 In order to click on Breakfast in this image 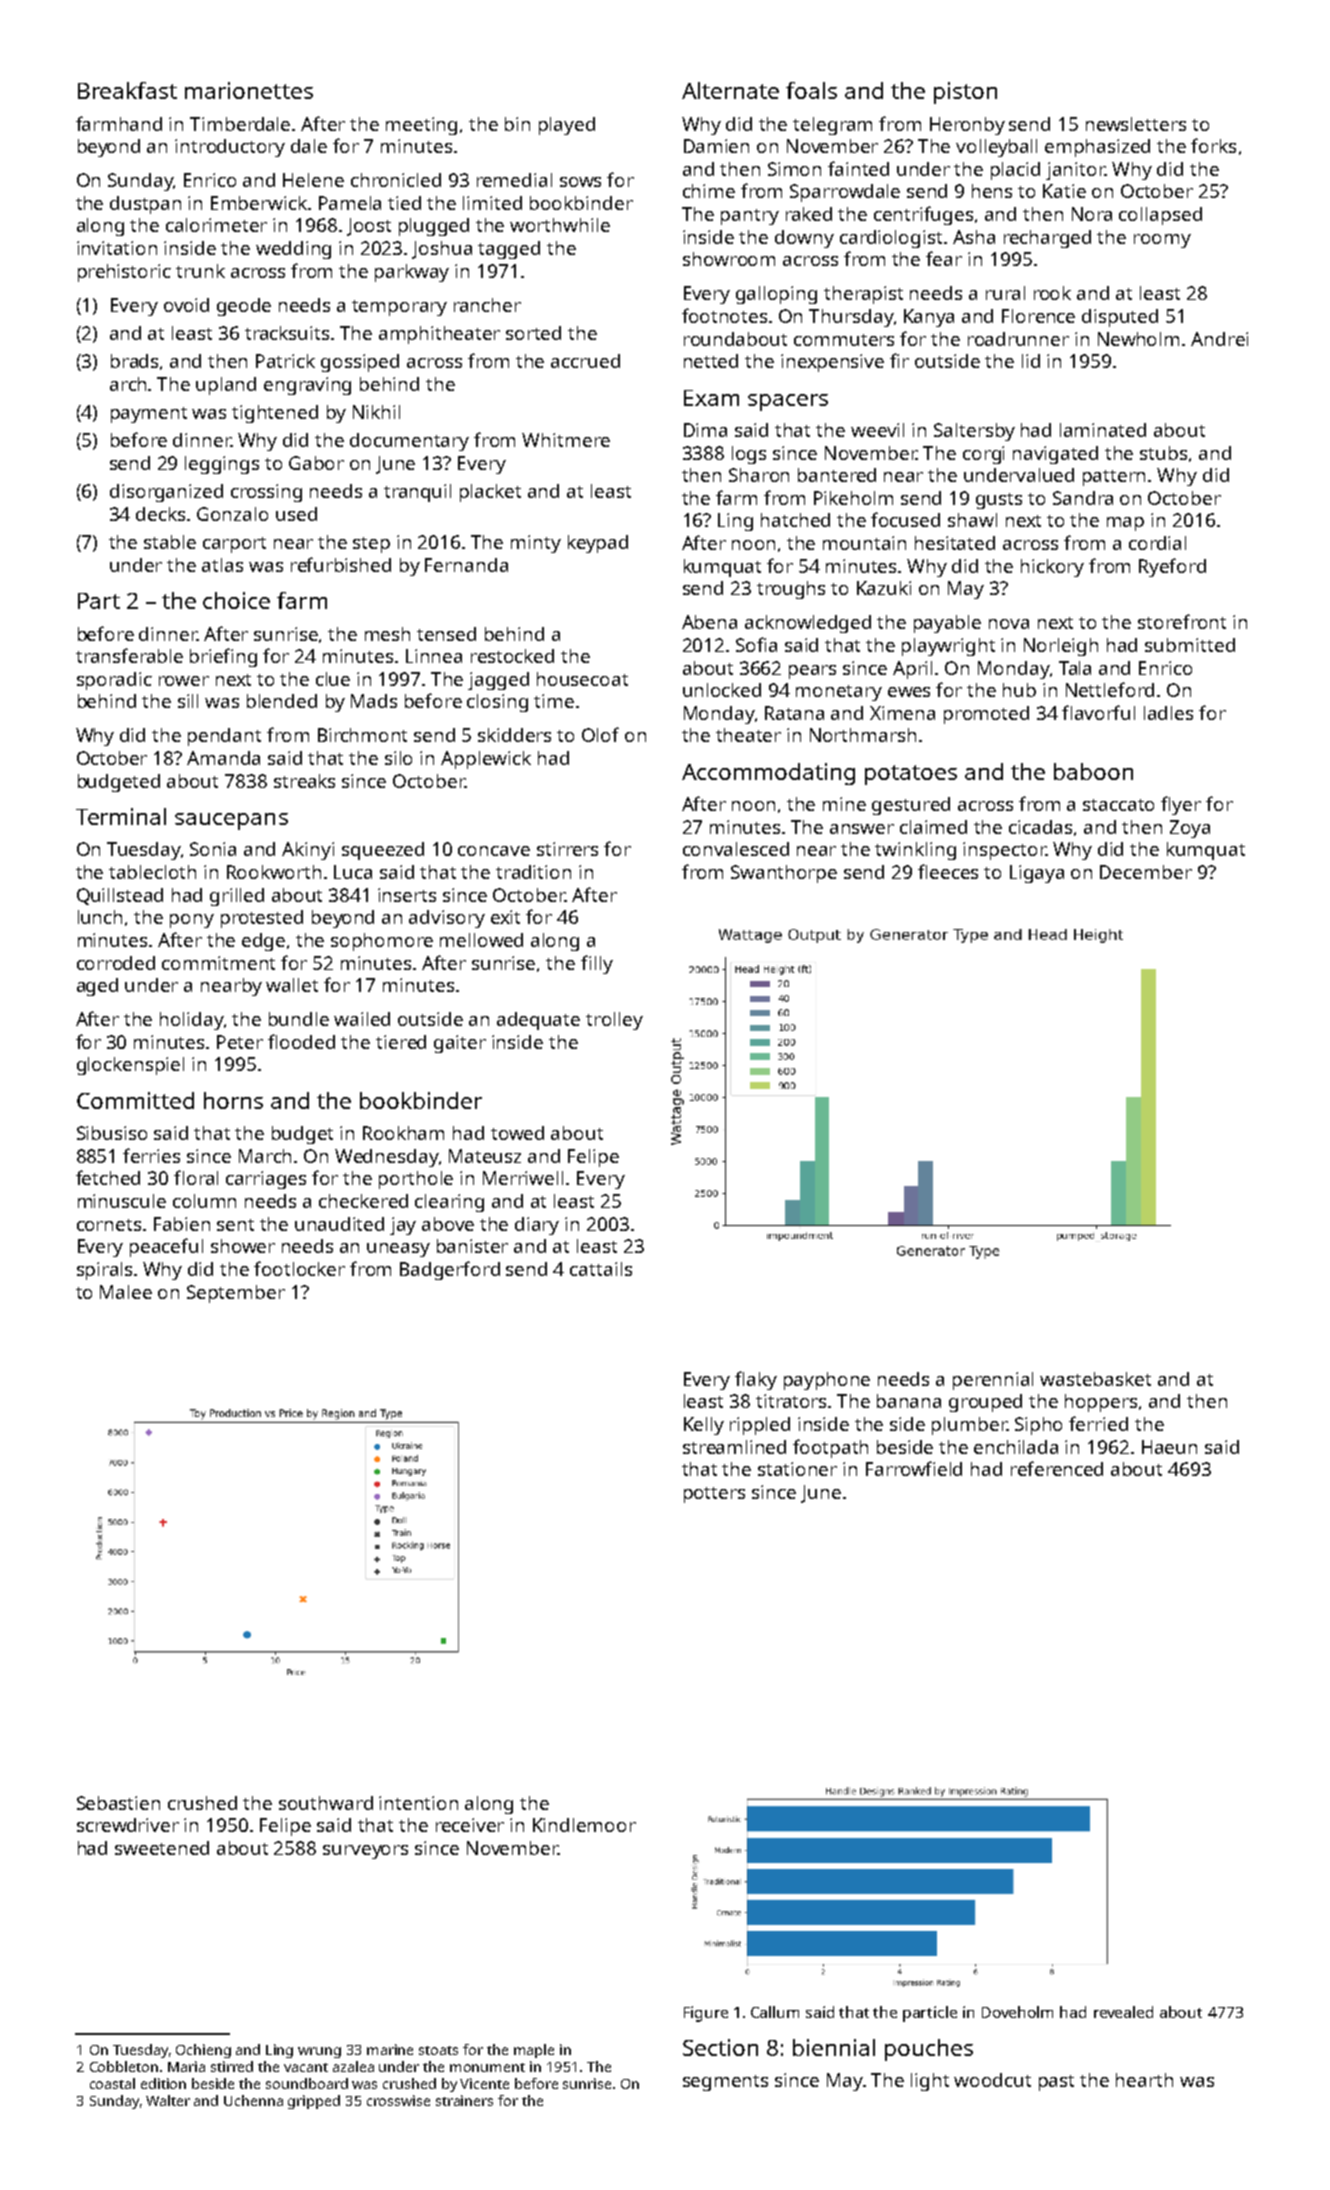, I will do `click(127, 90)`.
